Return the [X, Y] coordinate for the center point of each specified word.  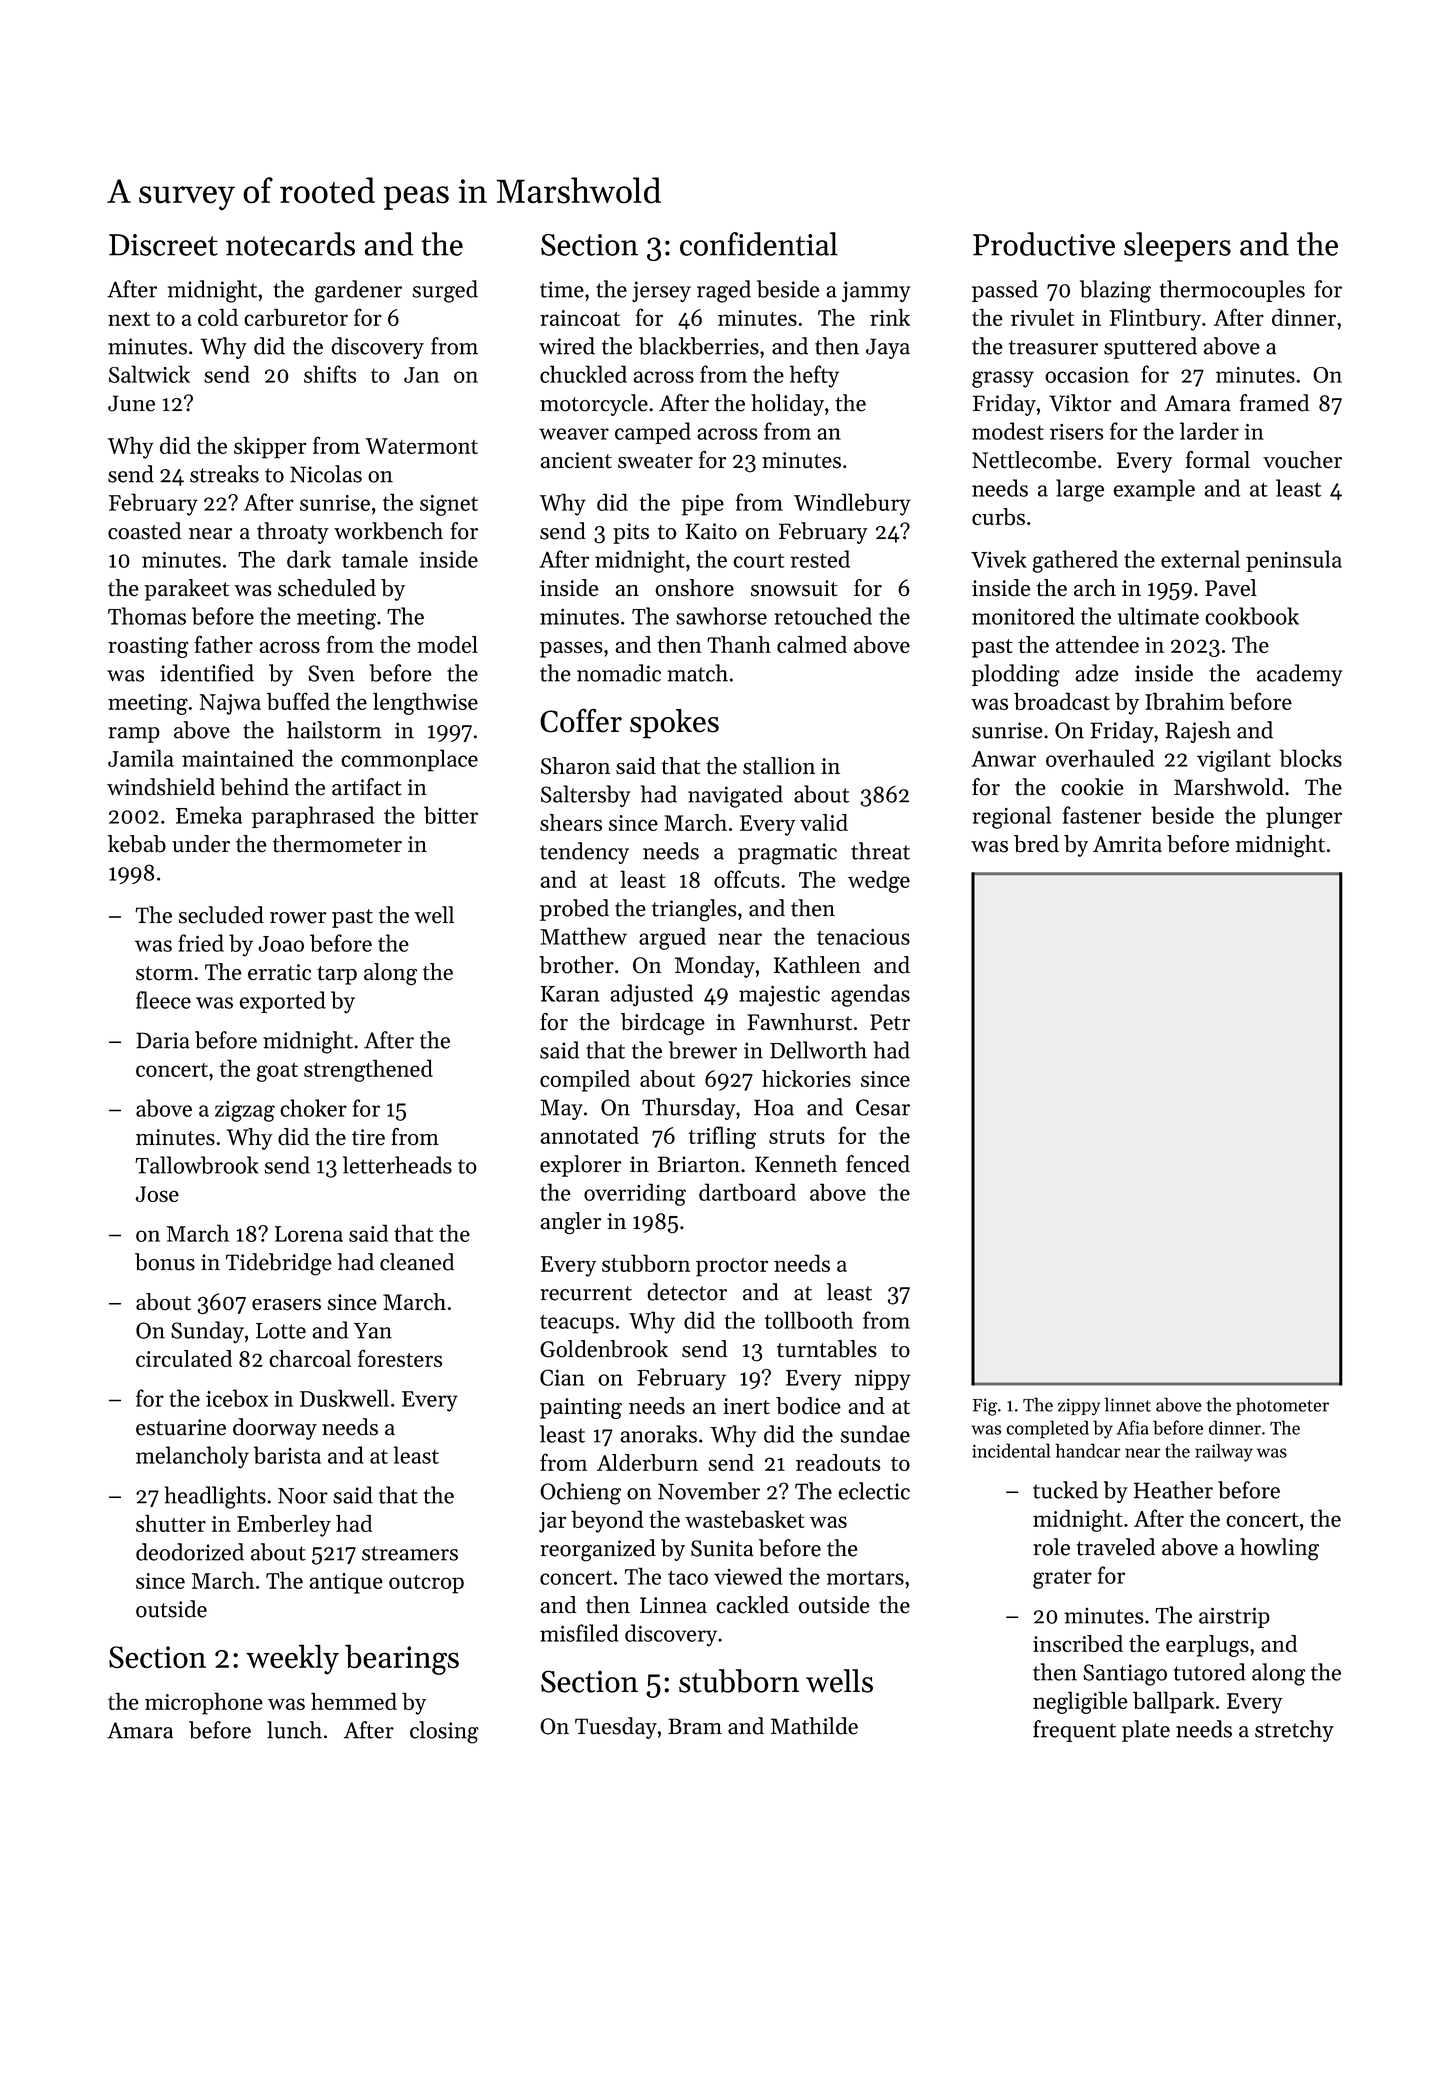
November [709, 1491]
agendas [870, 995]
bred [1036, 844]
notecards [290, 244]
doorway [275, 1429]
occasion [1087, 375]
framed [1274, 403]
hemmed [354, 1701]
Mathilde [814, 1726]
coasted [144, 531]
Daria [163, 1040]
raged [724, 291]
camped [653, 433]
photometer [1282, 1406]
